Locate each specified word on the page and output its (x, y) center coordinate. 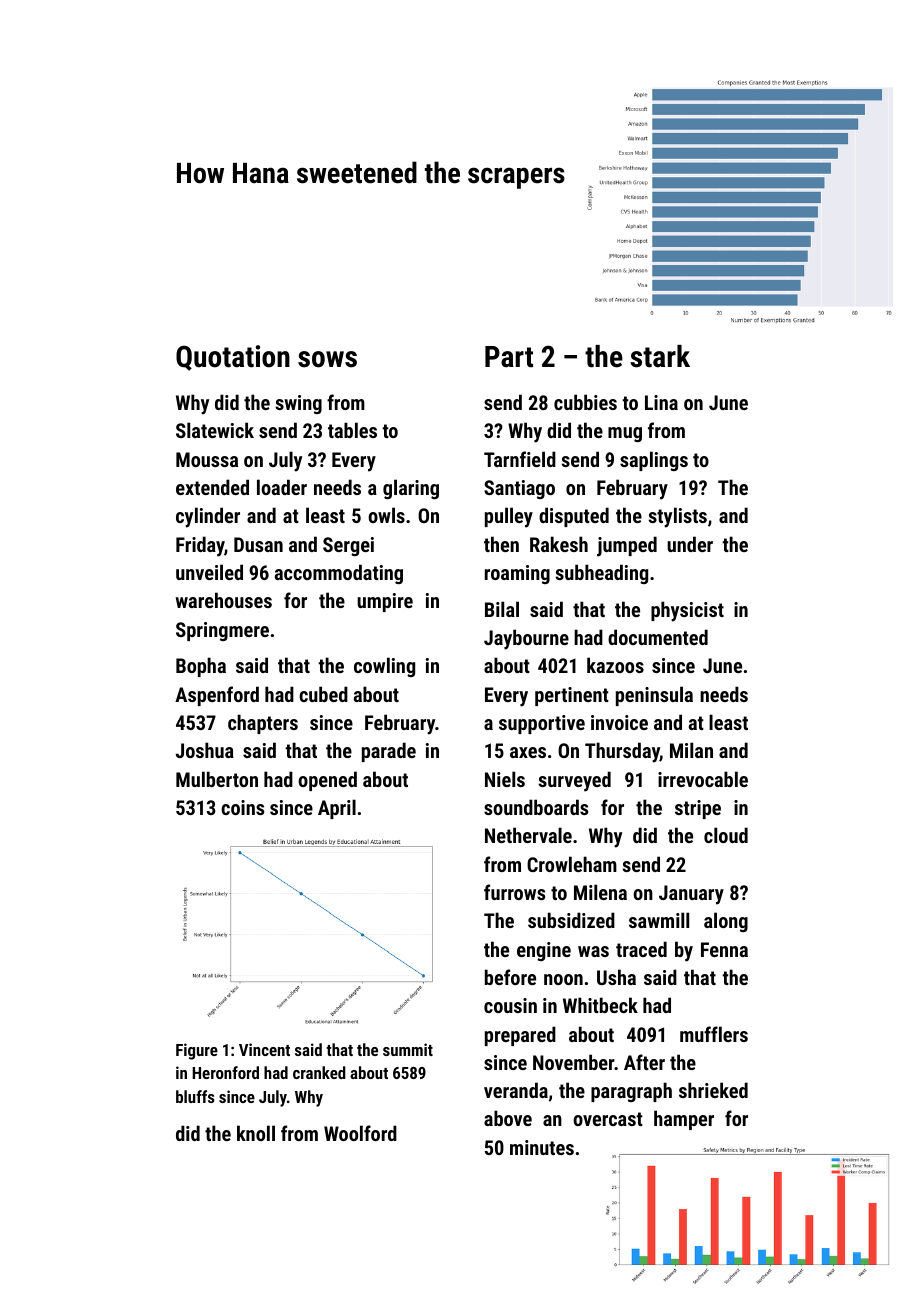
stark (660, 356)
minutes (542, 1147)
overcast (608, 1119)
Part (509, 357)
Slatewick (215, 430)
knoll (256, 1133)
